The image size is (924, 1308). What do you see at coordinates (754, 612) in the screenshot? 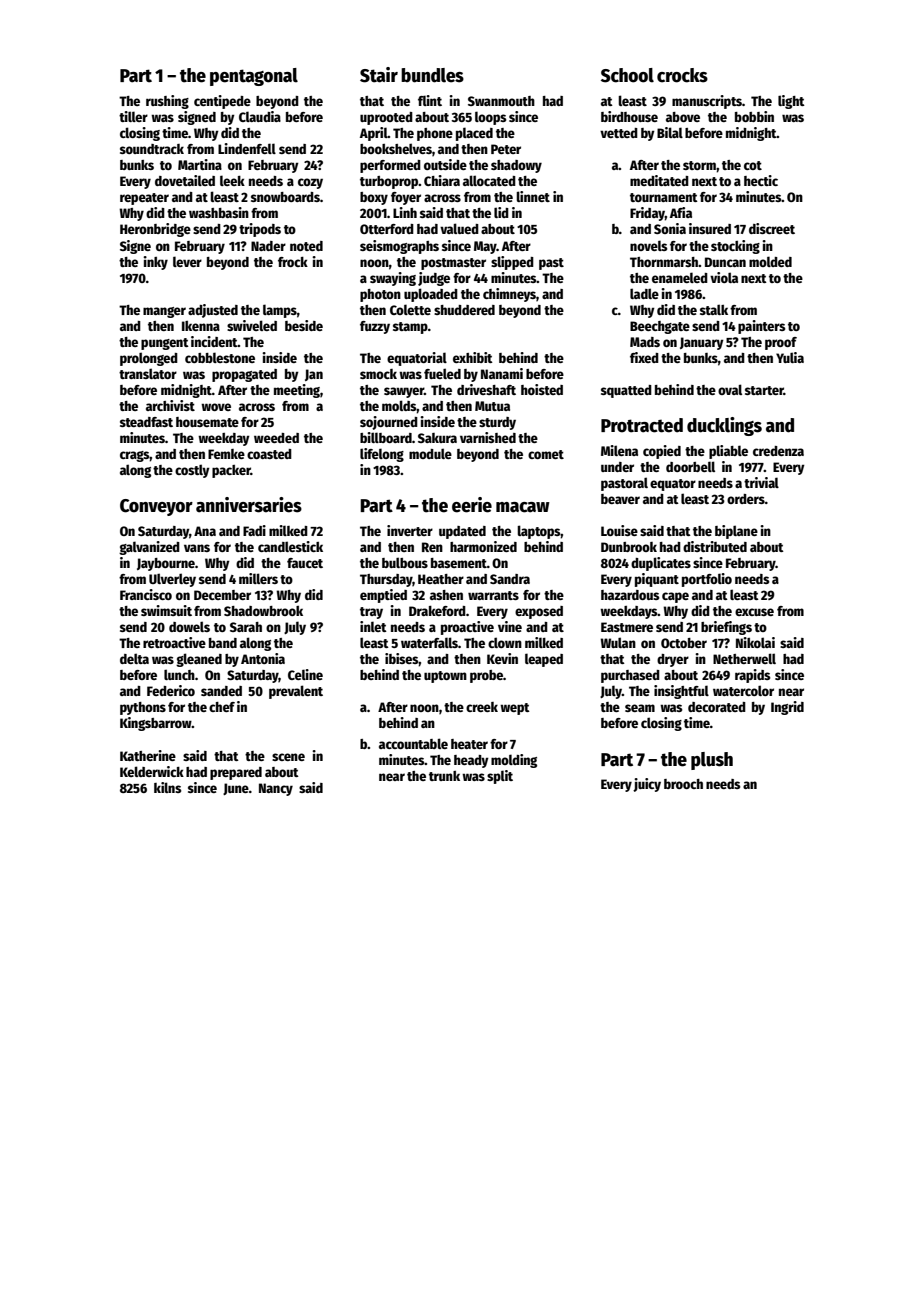
I see `excuse` at bounding box center [754, 612].
